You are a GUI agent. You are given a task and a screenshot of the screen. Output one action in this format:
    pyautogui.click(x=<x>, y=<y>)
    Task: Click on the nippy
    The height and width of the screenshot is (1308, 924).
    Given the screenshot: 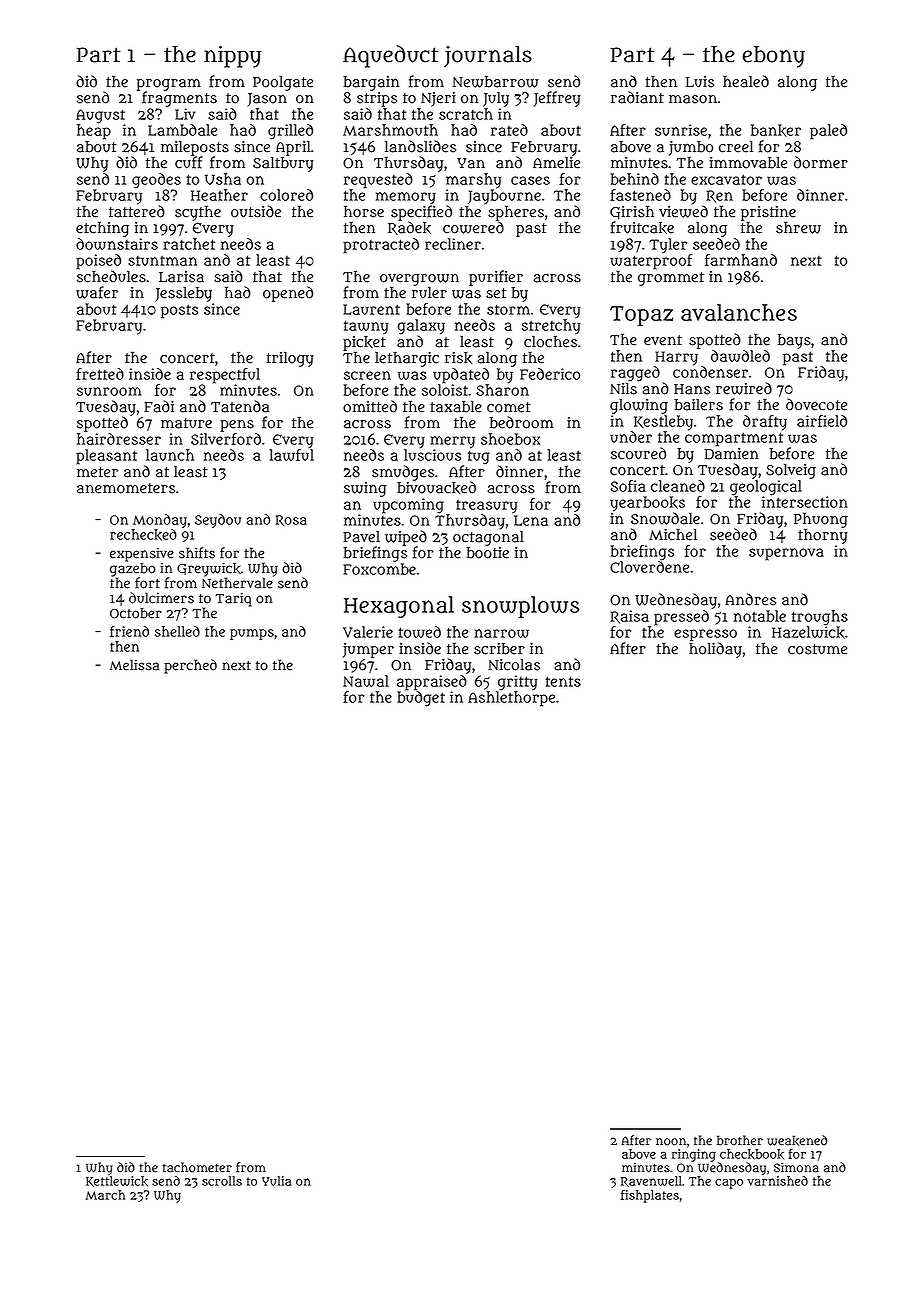 What is the action you would take?
    pyautogui.click(x=232, y=57)
